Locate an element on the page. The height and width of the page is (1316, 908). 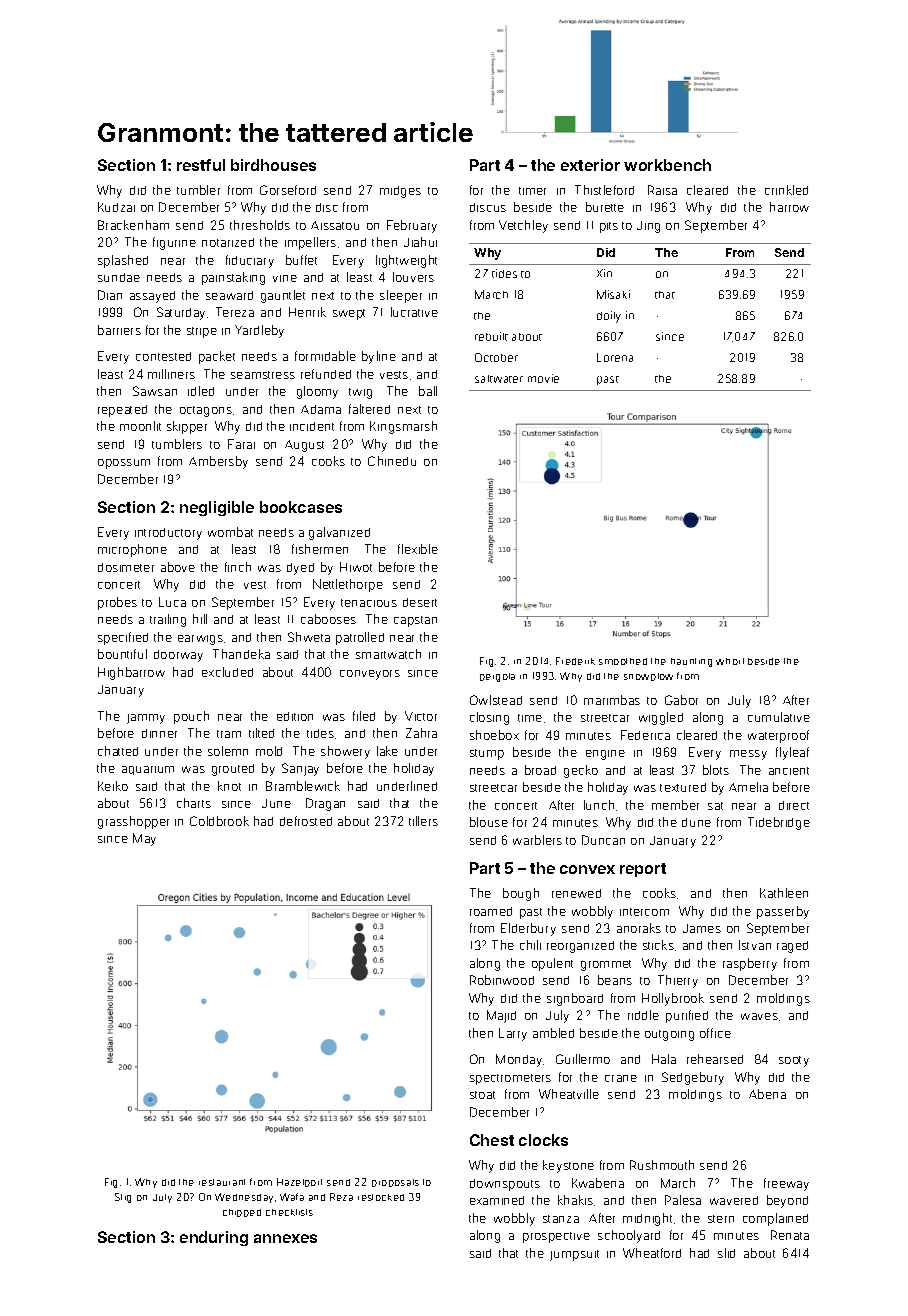
figurine is located at coordinates (174, 243).
